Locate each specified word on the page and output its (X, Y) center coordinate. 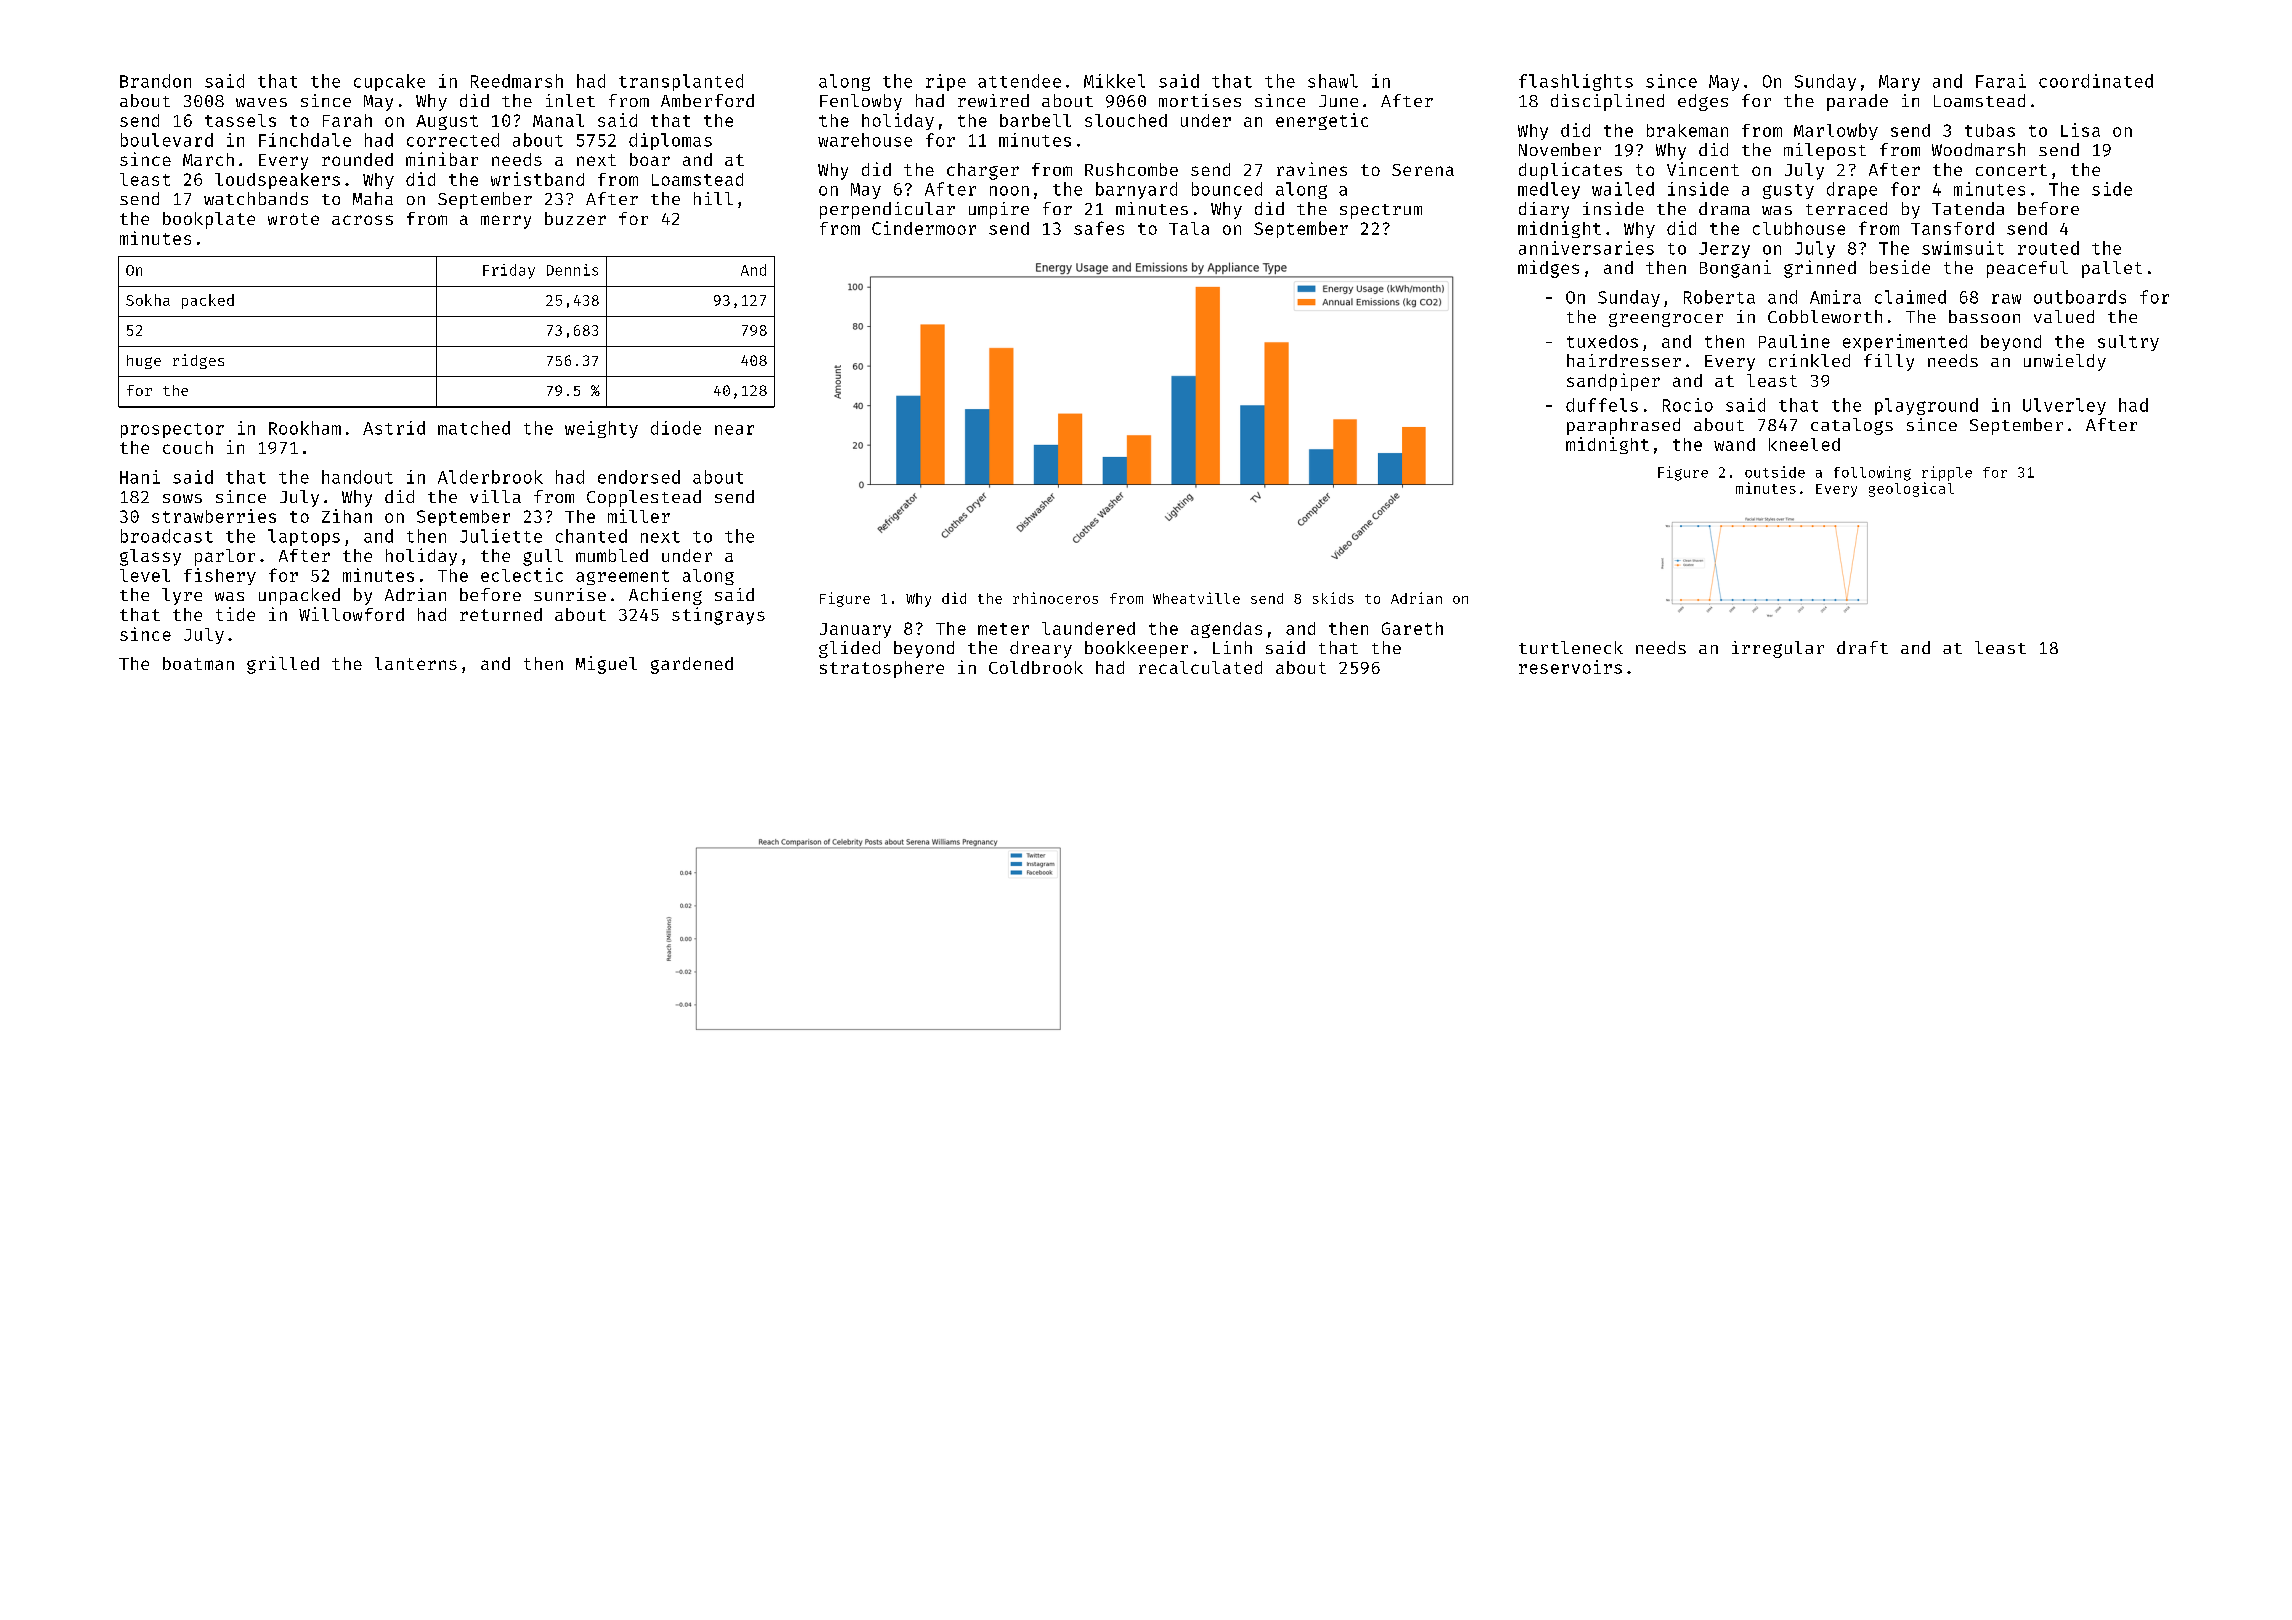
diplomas (670, 141)
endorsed (639, 477)
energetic (1322, 121)
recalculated (1200, 667)
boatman (198, 663)
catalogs (1852, 426)
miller (639, 516)
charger (983, 171)
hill (713, 198)
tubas (1990, 130)
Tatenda (1968, 208)
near (734, 430)
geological (1911, 489)
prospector (172, 430)
